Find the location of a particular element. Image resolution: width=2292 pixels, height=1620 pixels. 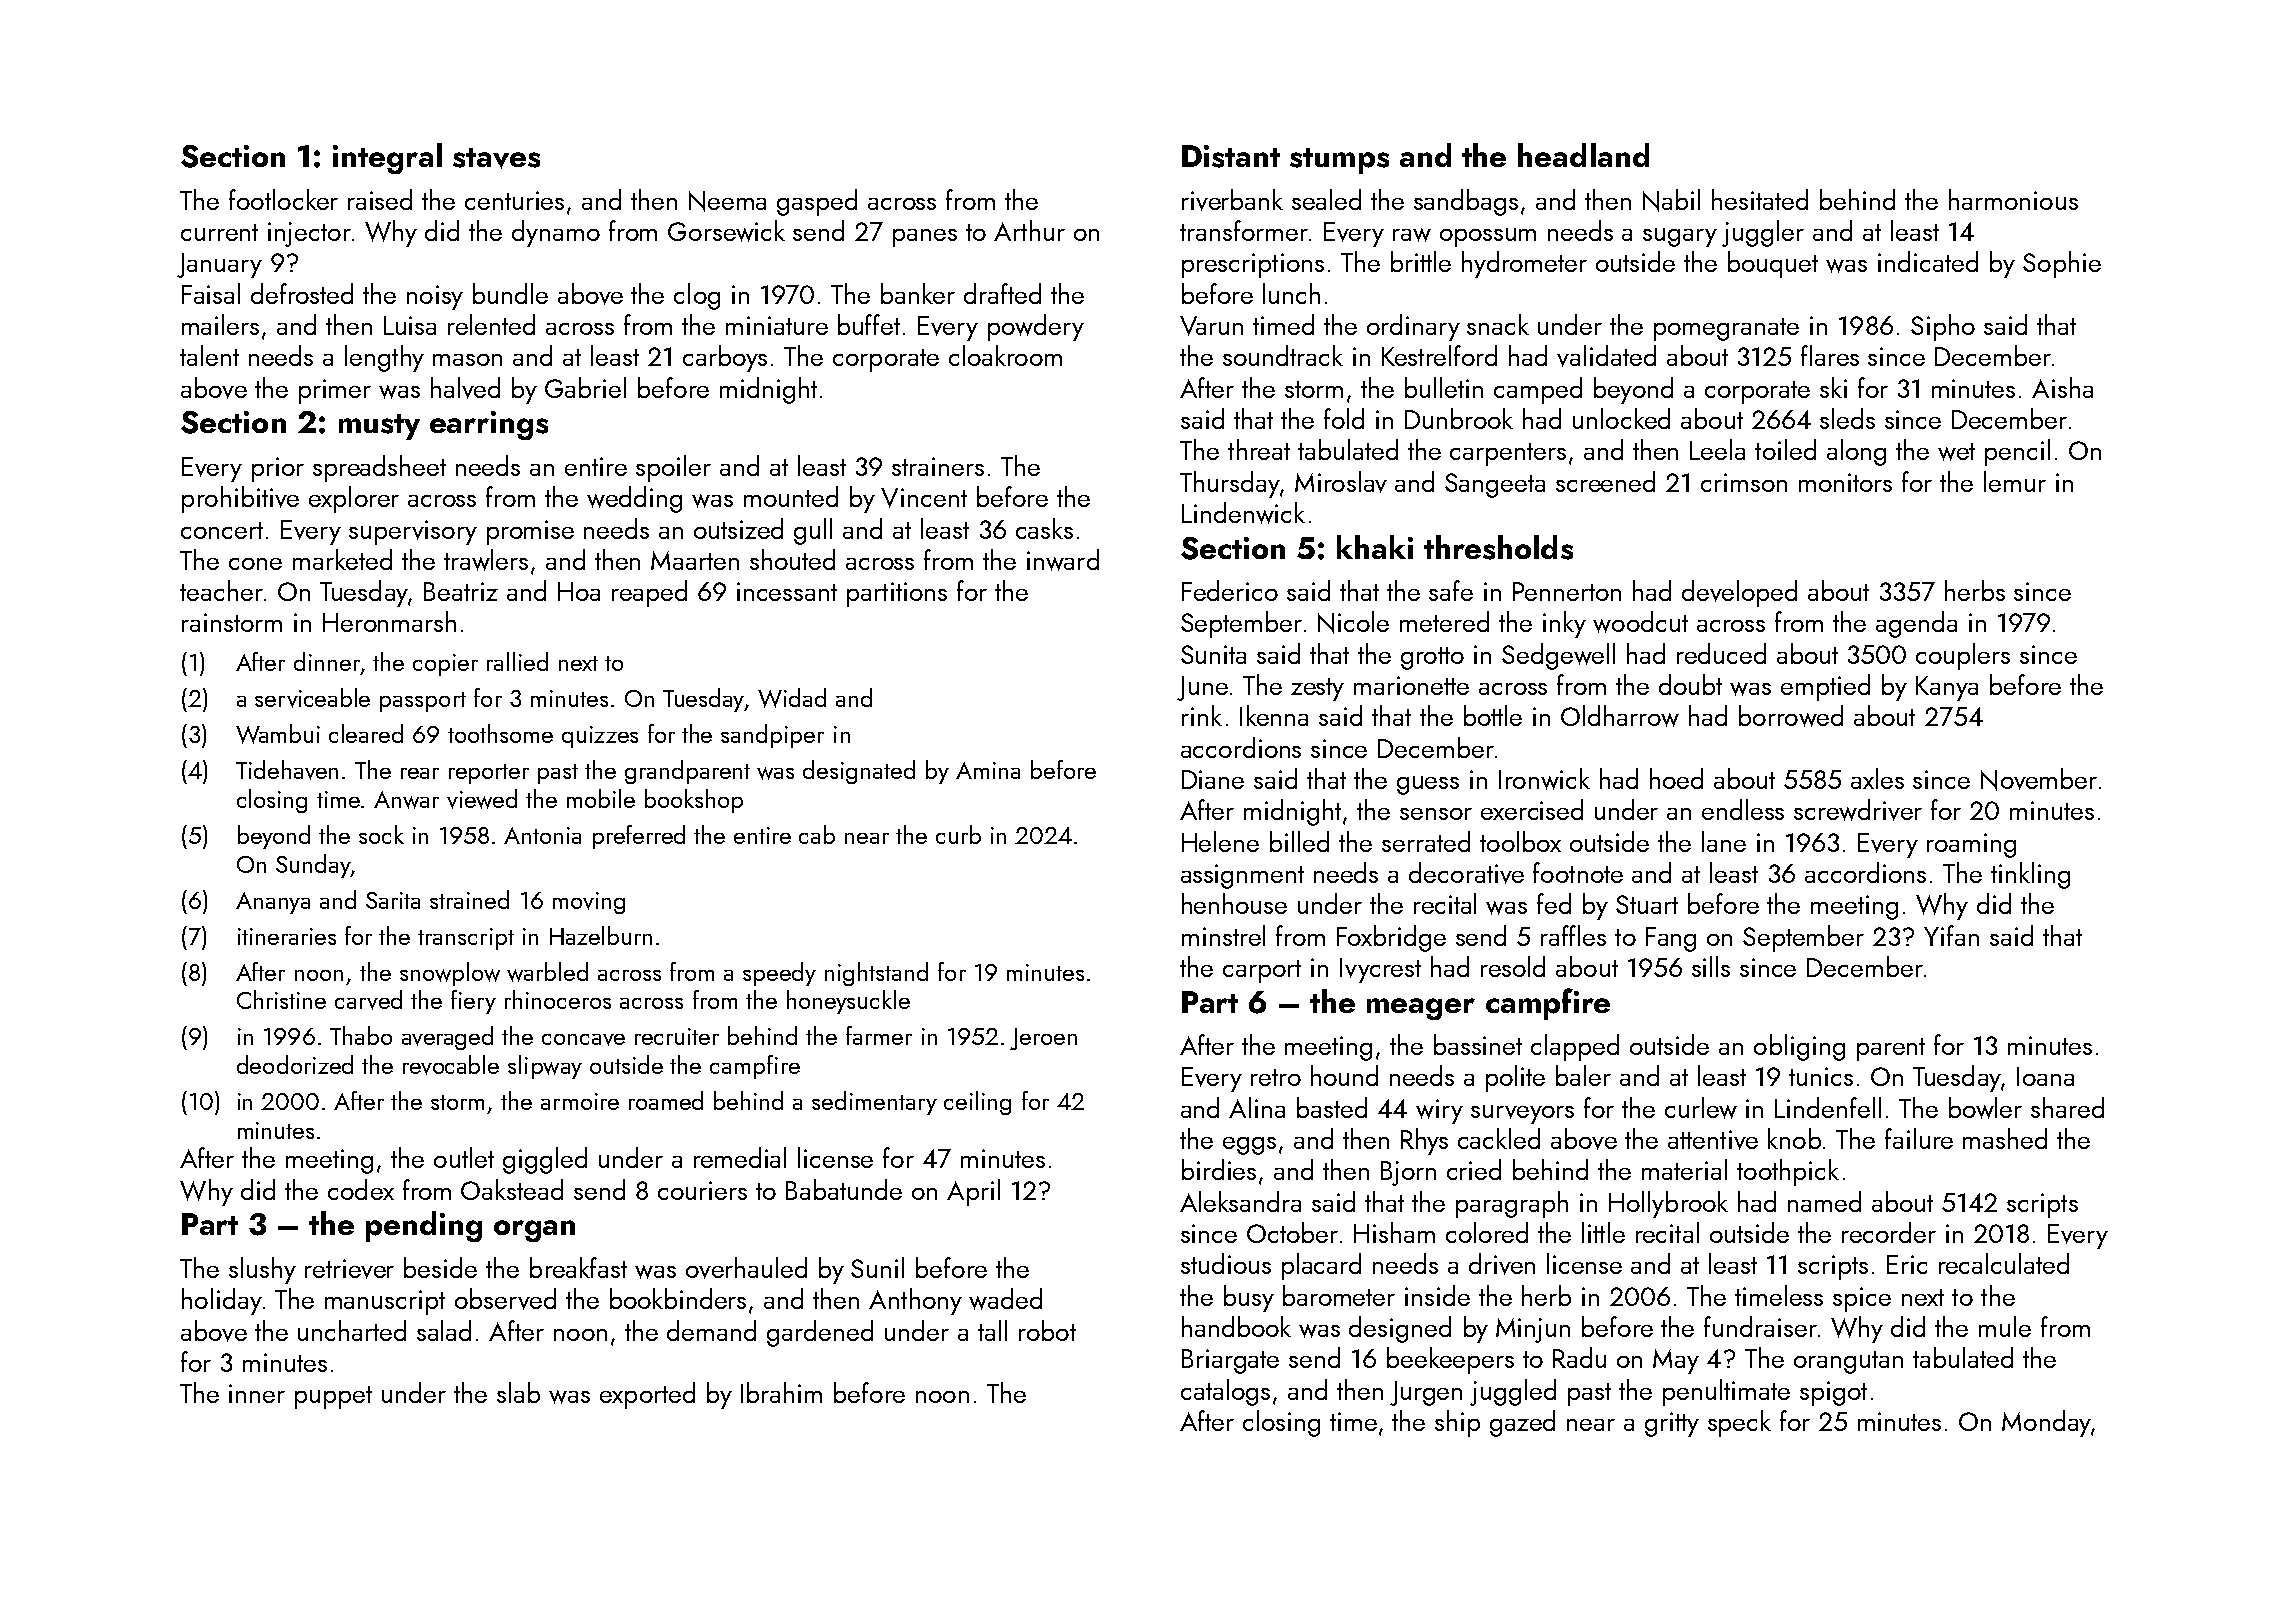

footlocker is located at coordinates (283, 199).
